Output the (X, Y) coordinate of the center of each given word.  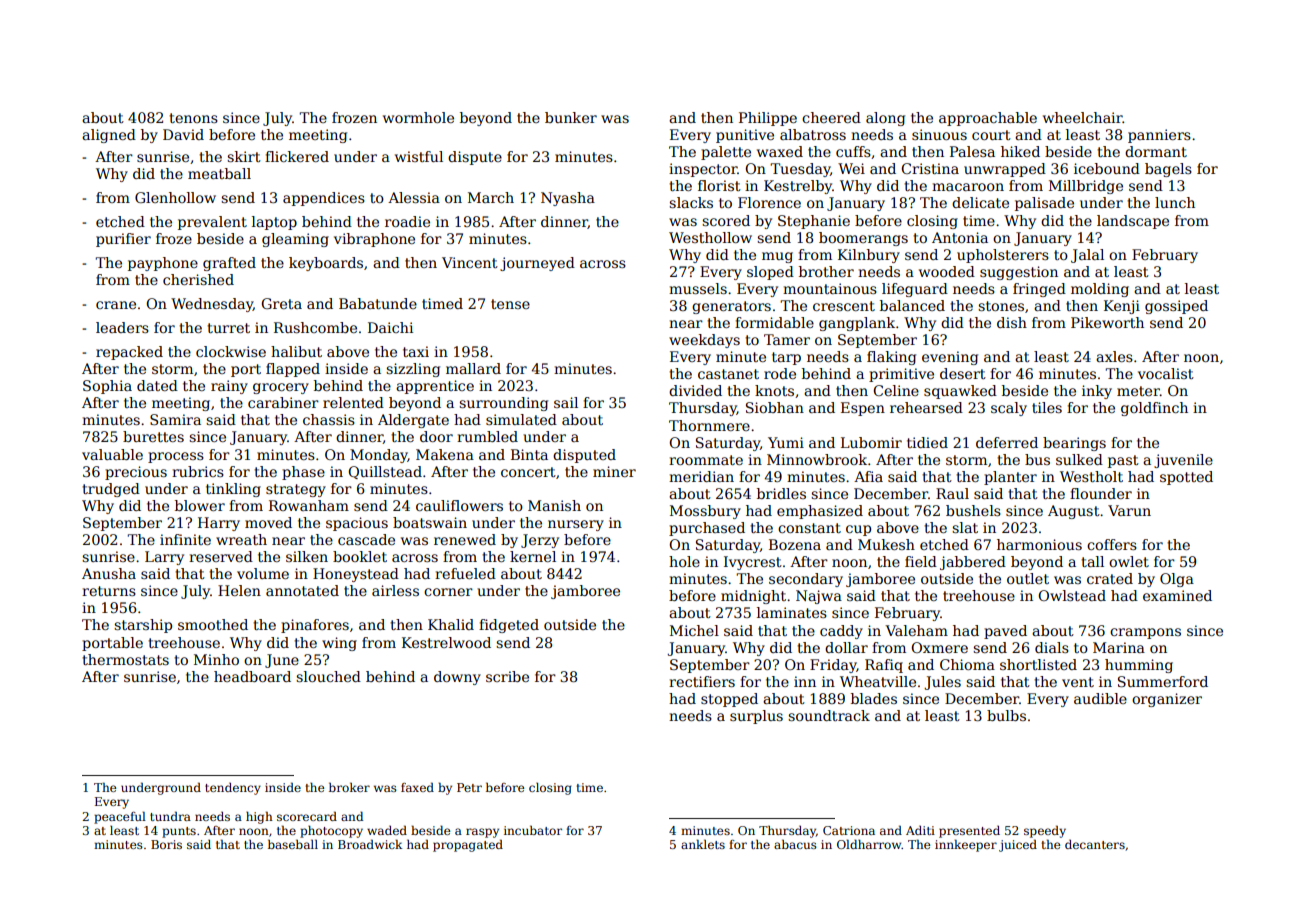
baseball (293, 844)
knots (774, 390)
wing (339, 644)
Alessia (414, 197)
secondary (806, 580)
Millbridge (1086, 187)
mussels (698, 288)
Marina (1119, 647)
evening (950, 358)
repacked (129, 353)
